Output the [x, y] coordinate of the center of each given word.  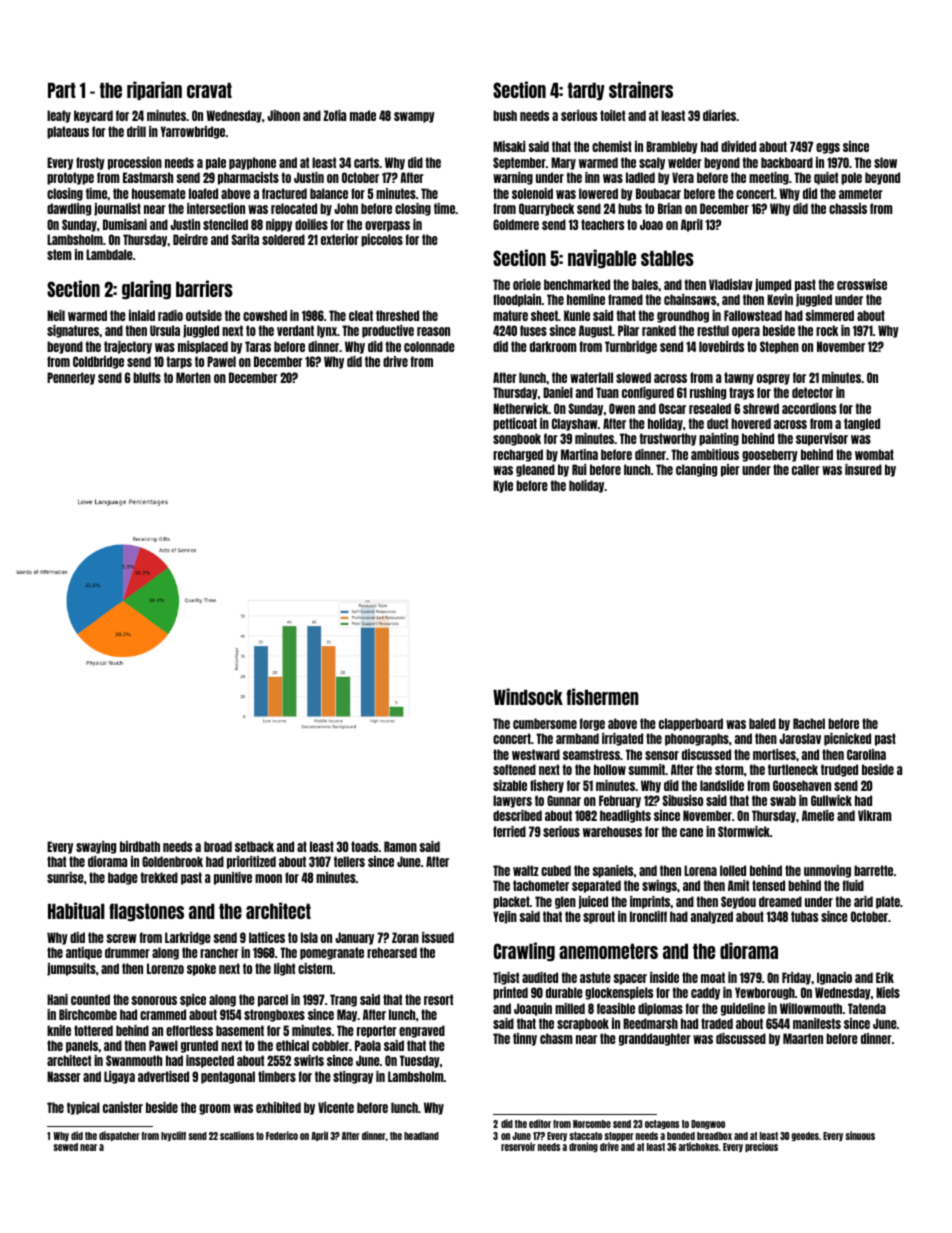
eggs [828, 148]
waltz [526, 870]
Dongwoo [708, 1124]
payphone [252, 163]
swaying [96, 847]
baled [762, 723]
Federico [282, 1135]
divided [738, 146]
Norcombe [592, 1124]
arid [863, 901]
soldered [283, 239]
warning [513, 178]
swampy [414, 117]
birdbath [140, 846]
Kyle [503, 486]
